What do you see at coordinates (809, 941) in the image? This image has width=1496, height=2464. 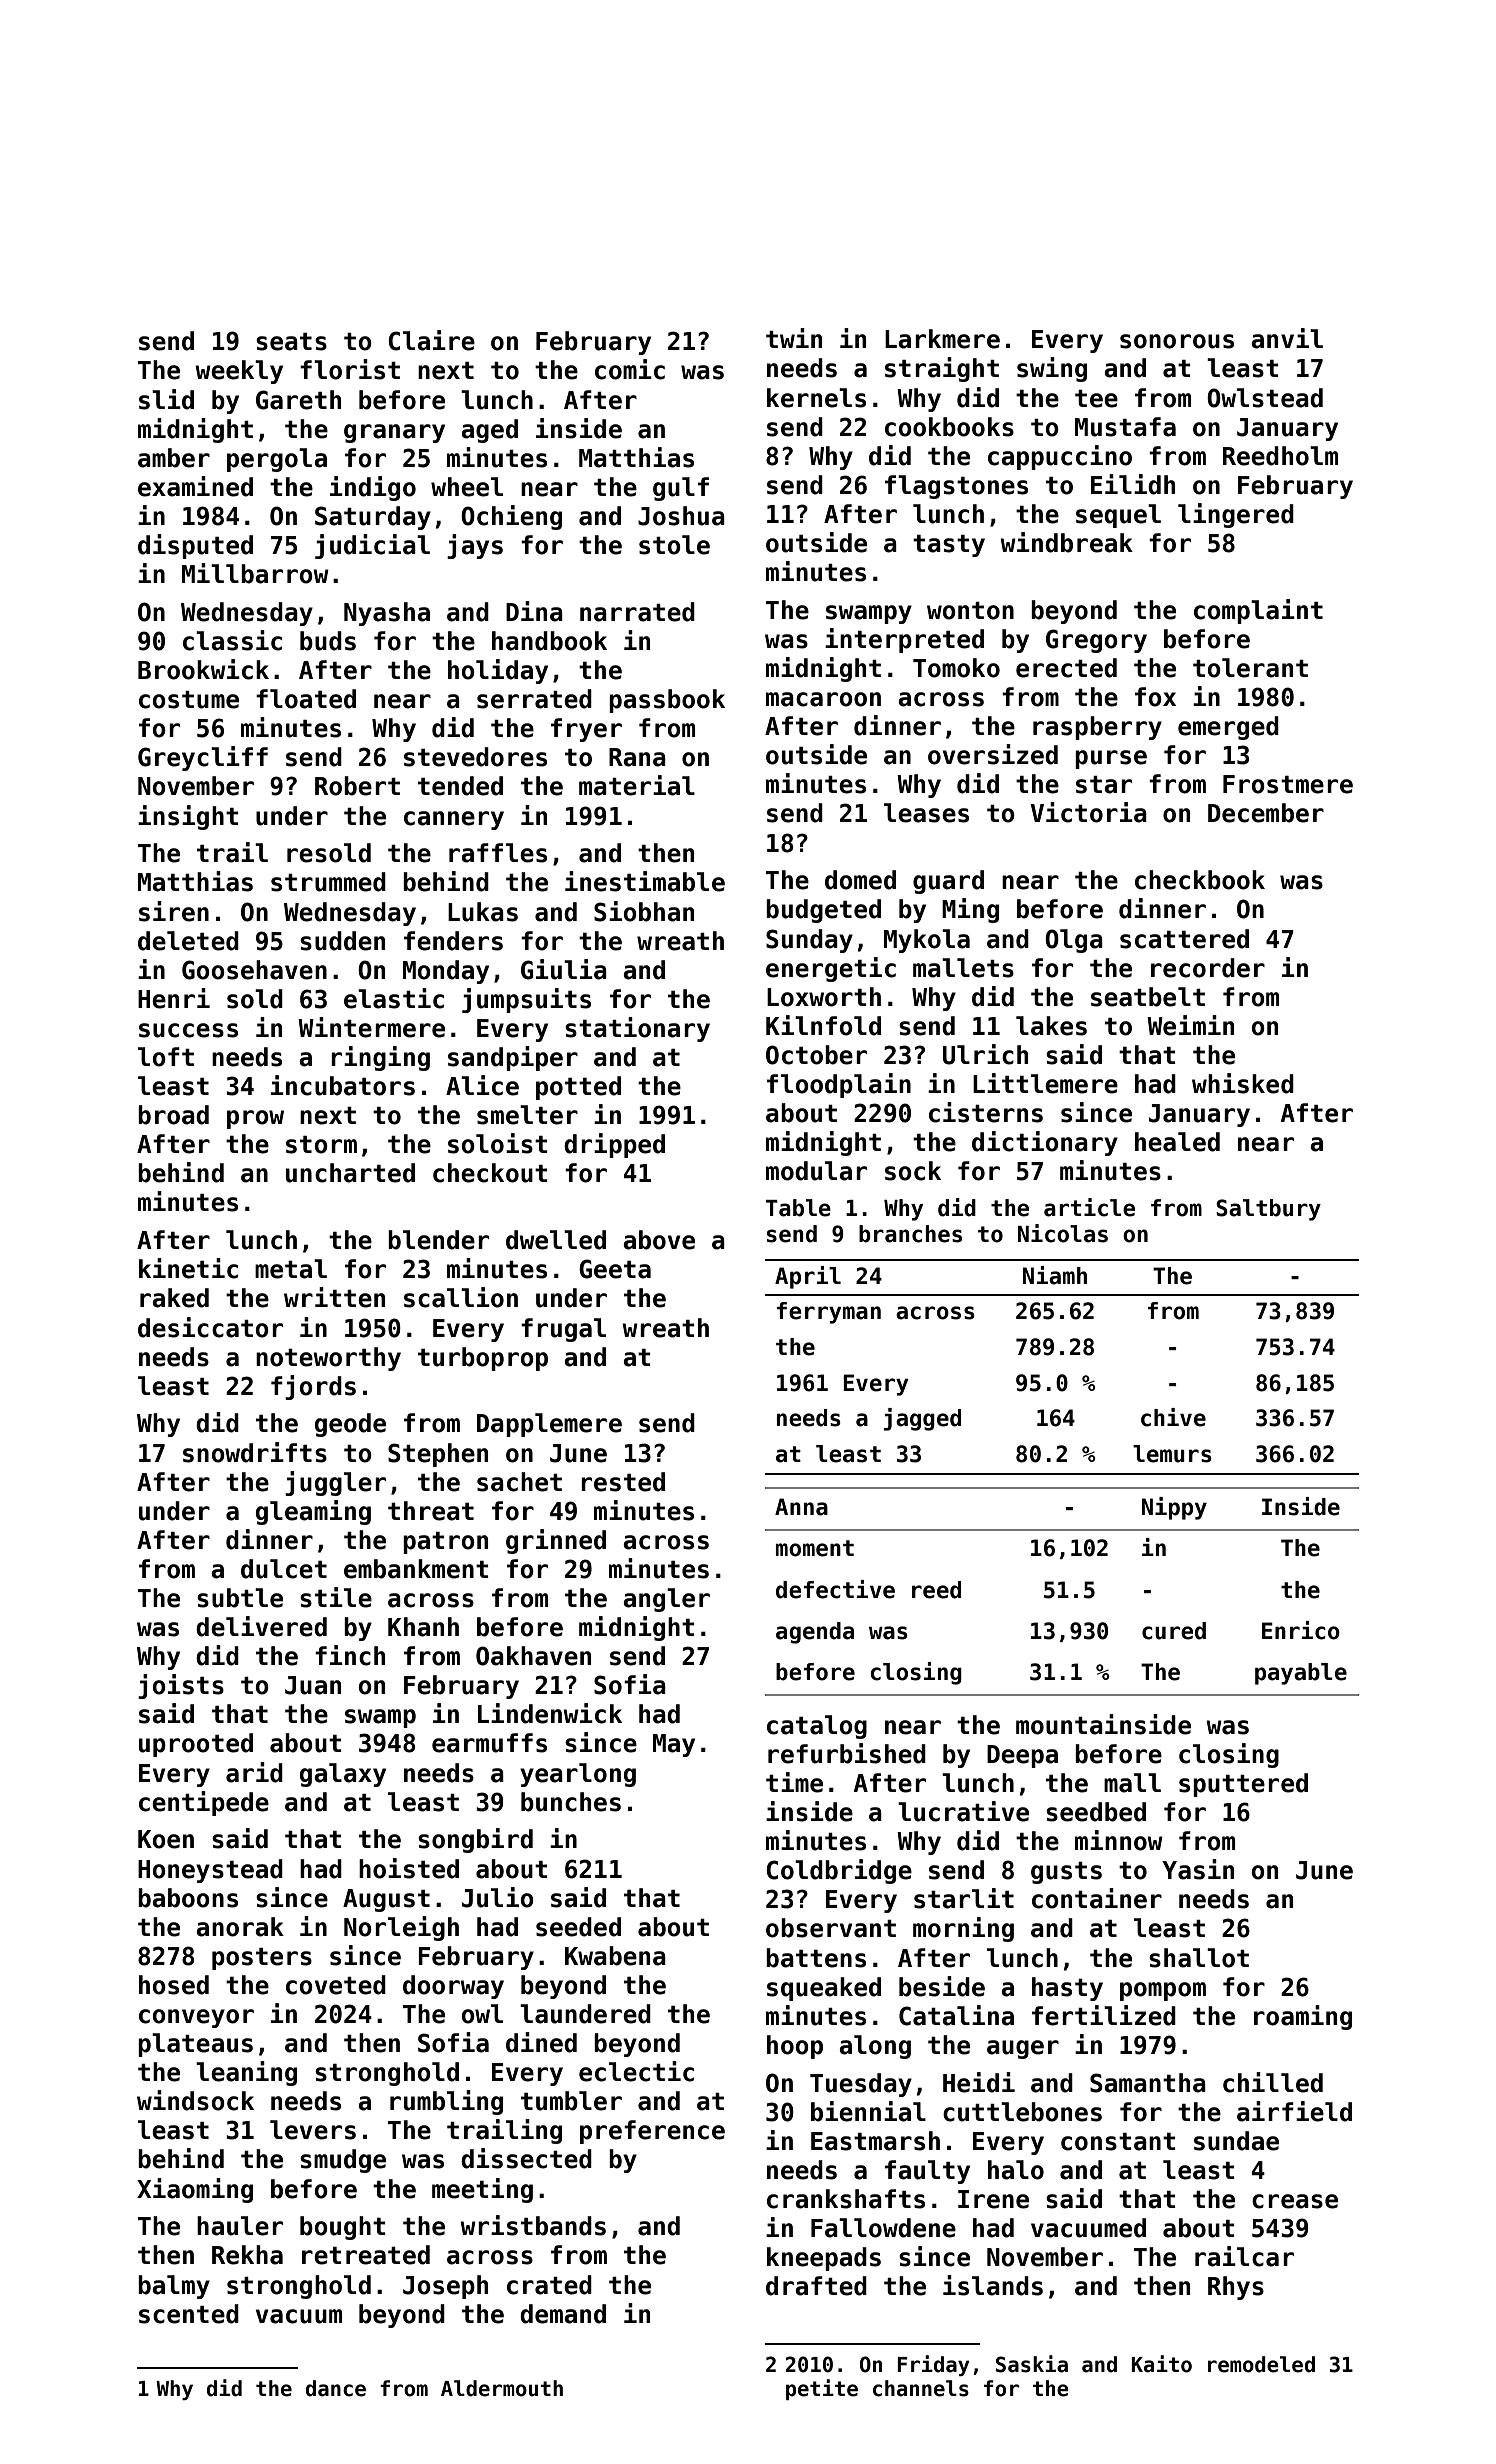 I see `Sunday` at bounding box center [809, 941].
